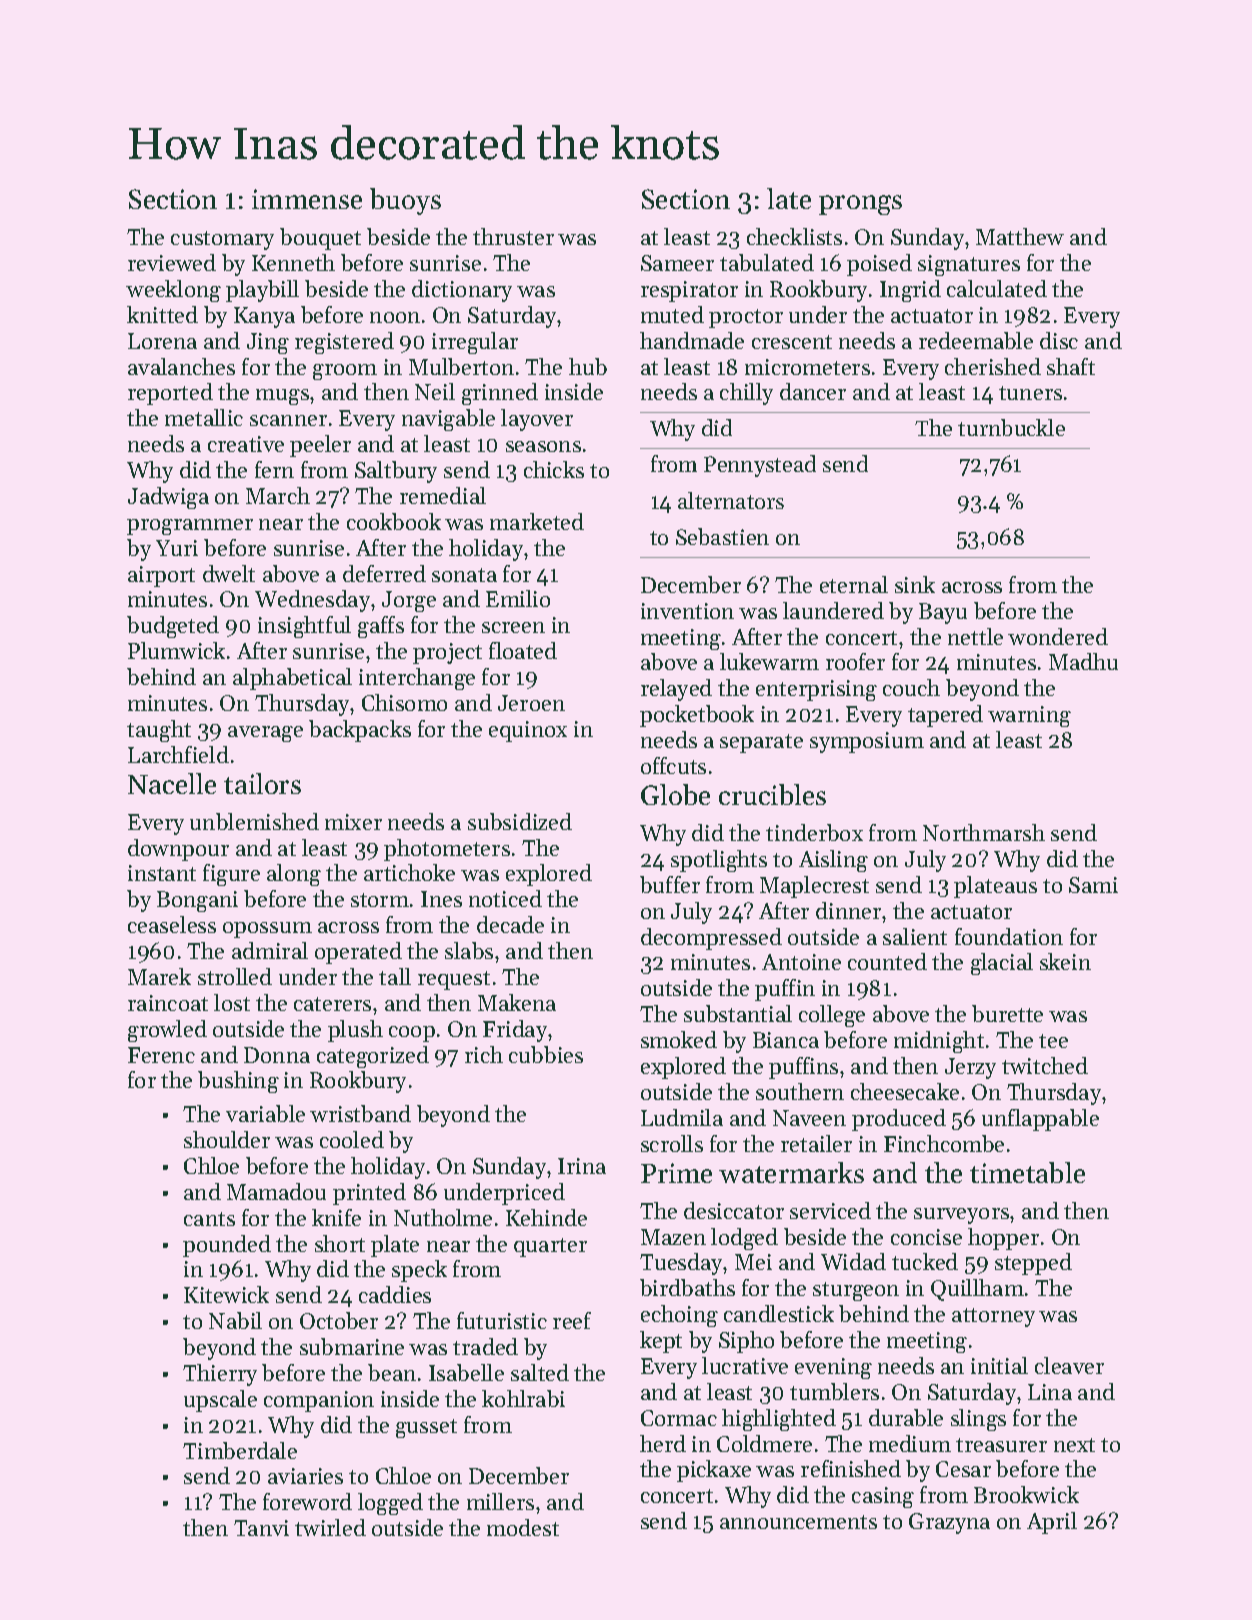 The height and width of the screenshot is (1620, 1252). I want to click on kohlrabi, so click(523, 1398).
